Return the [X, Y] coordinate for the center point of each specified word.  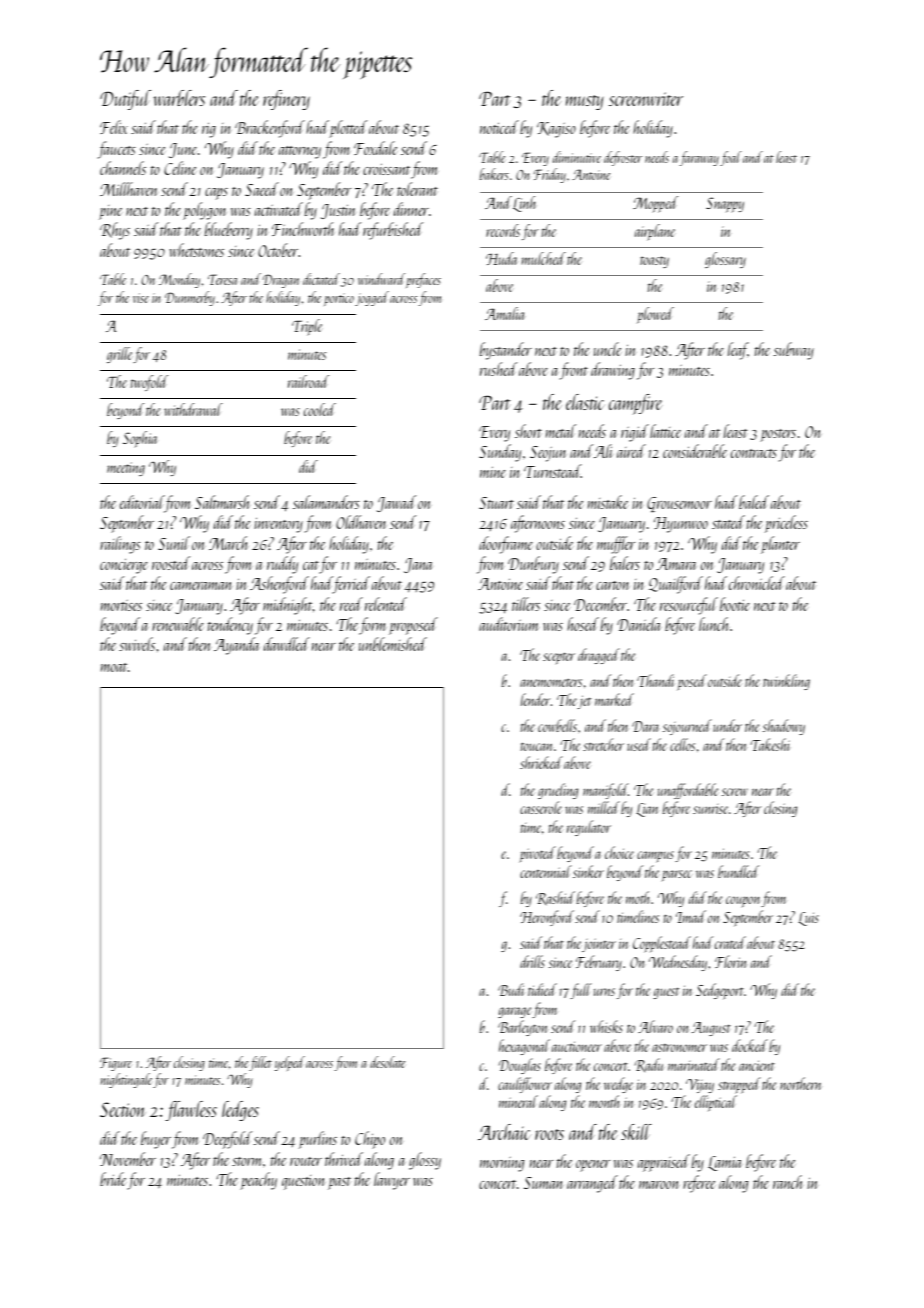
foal [731, 158]
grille [119, 355]
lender [535, 699]
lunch [714, 624]
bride [113, 1179]
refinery [286, 100]
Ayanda [236, 646]
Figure [116, 1064]
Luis [808, 919]
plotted [348, 129]
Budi [511, 989]
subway [794, 351]
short [528, 431]
